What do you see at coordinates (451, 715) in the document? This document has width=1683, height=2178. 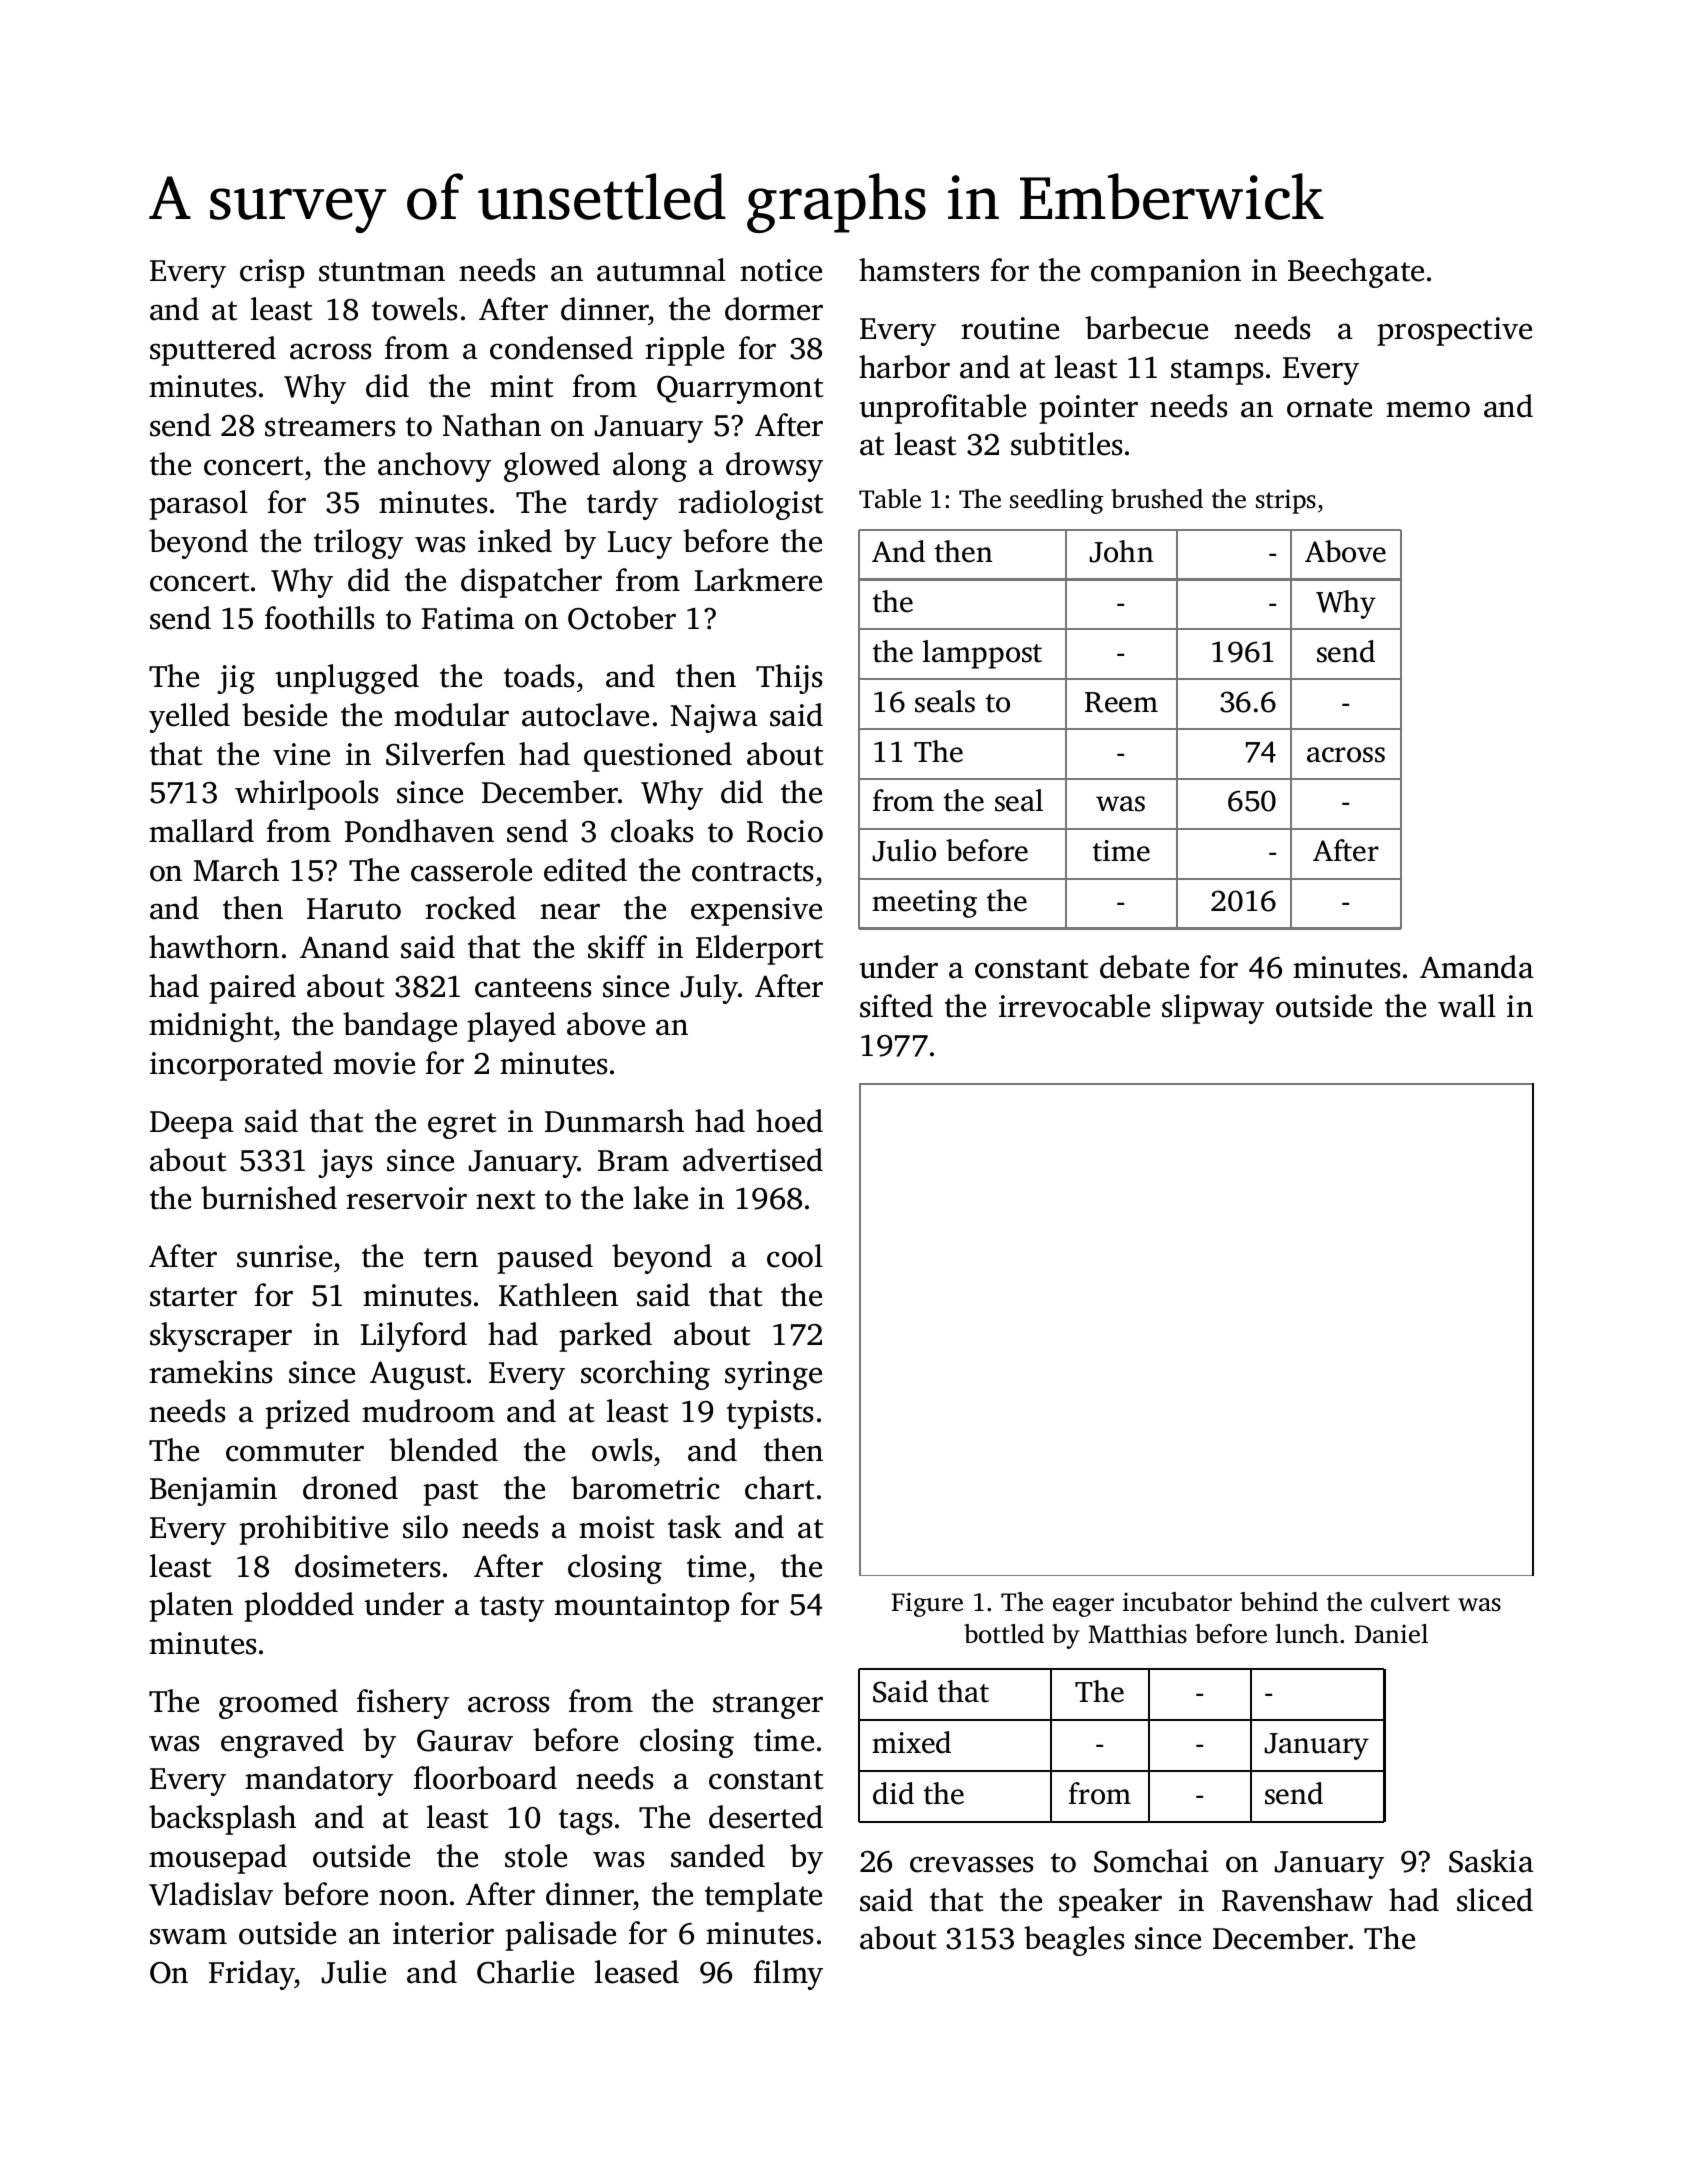 I see `modular` at bounding box center [451, 715].
